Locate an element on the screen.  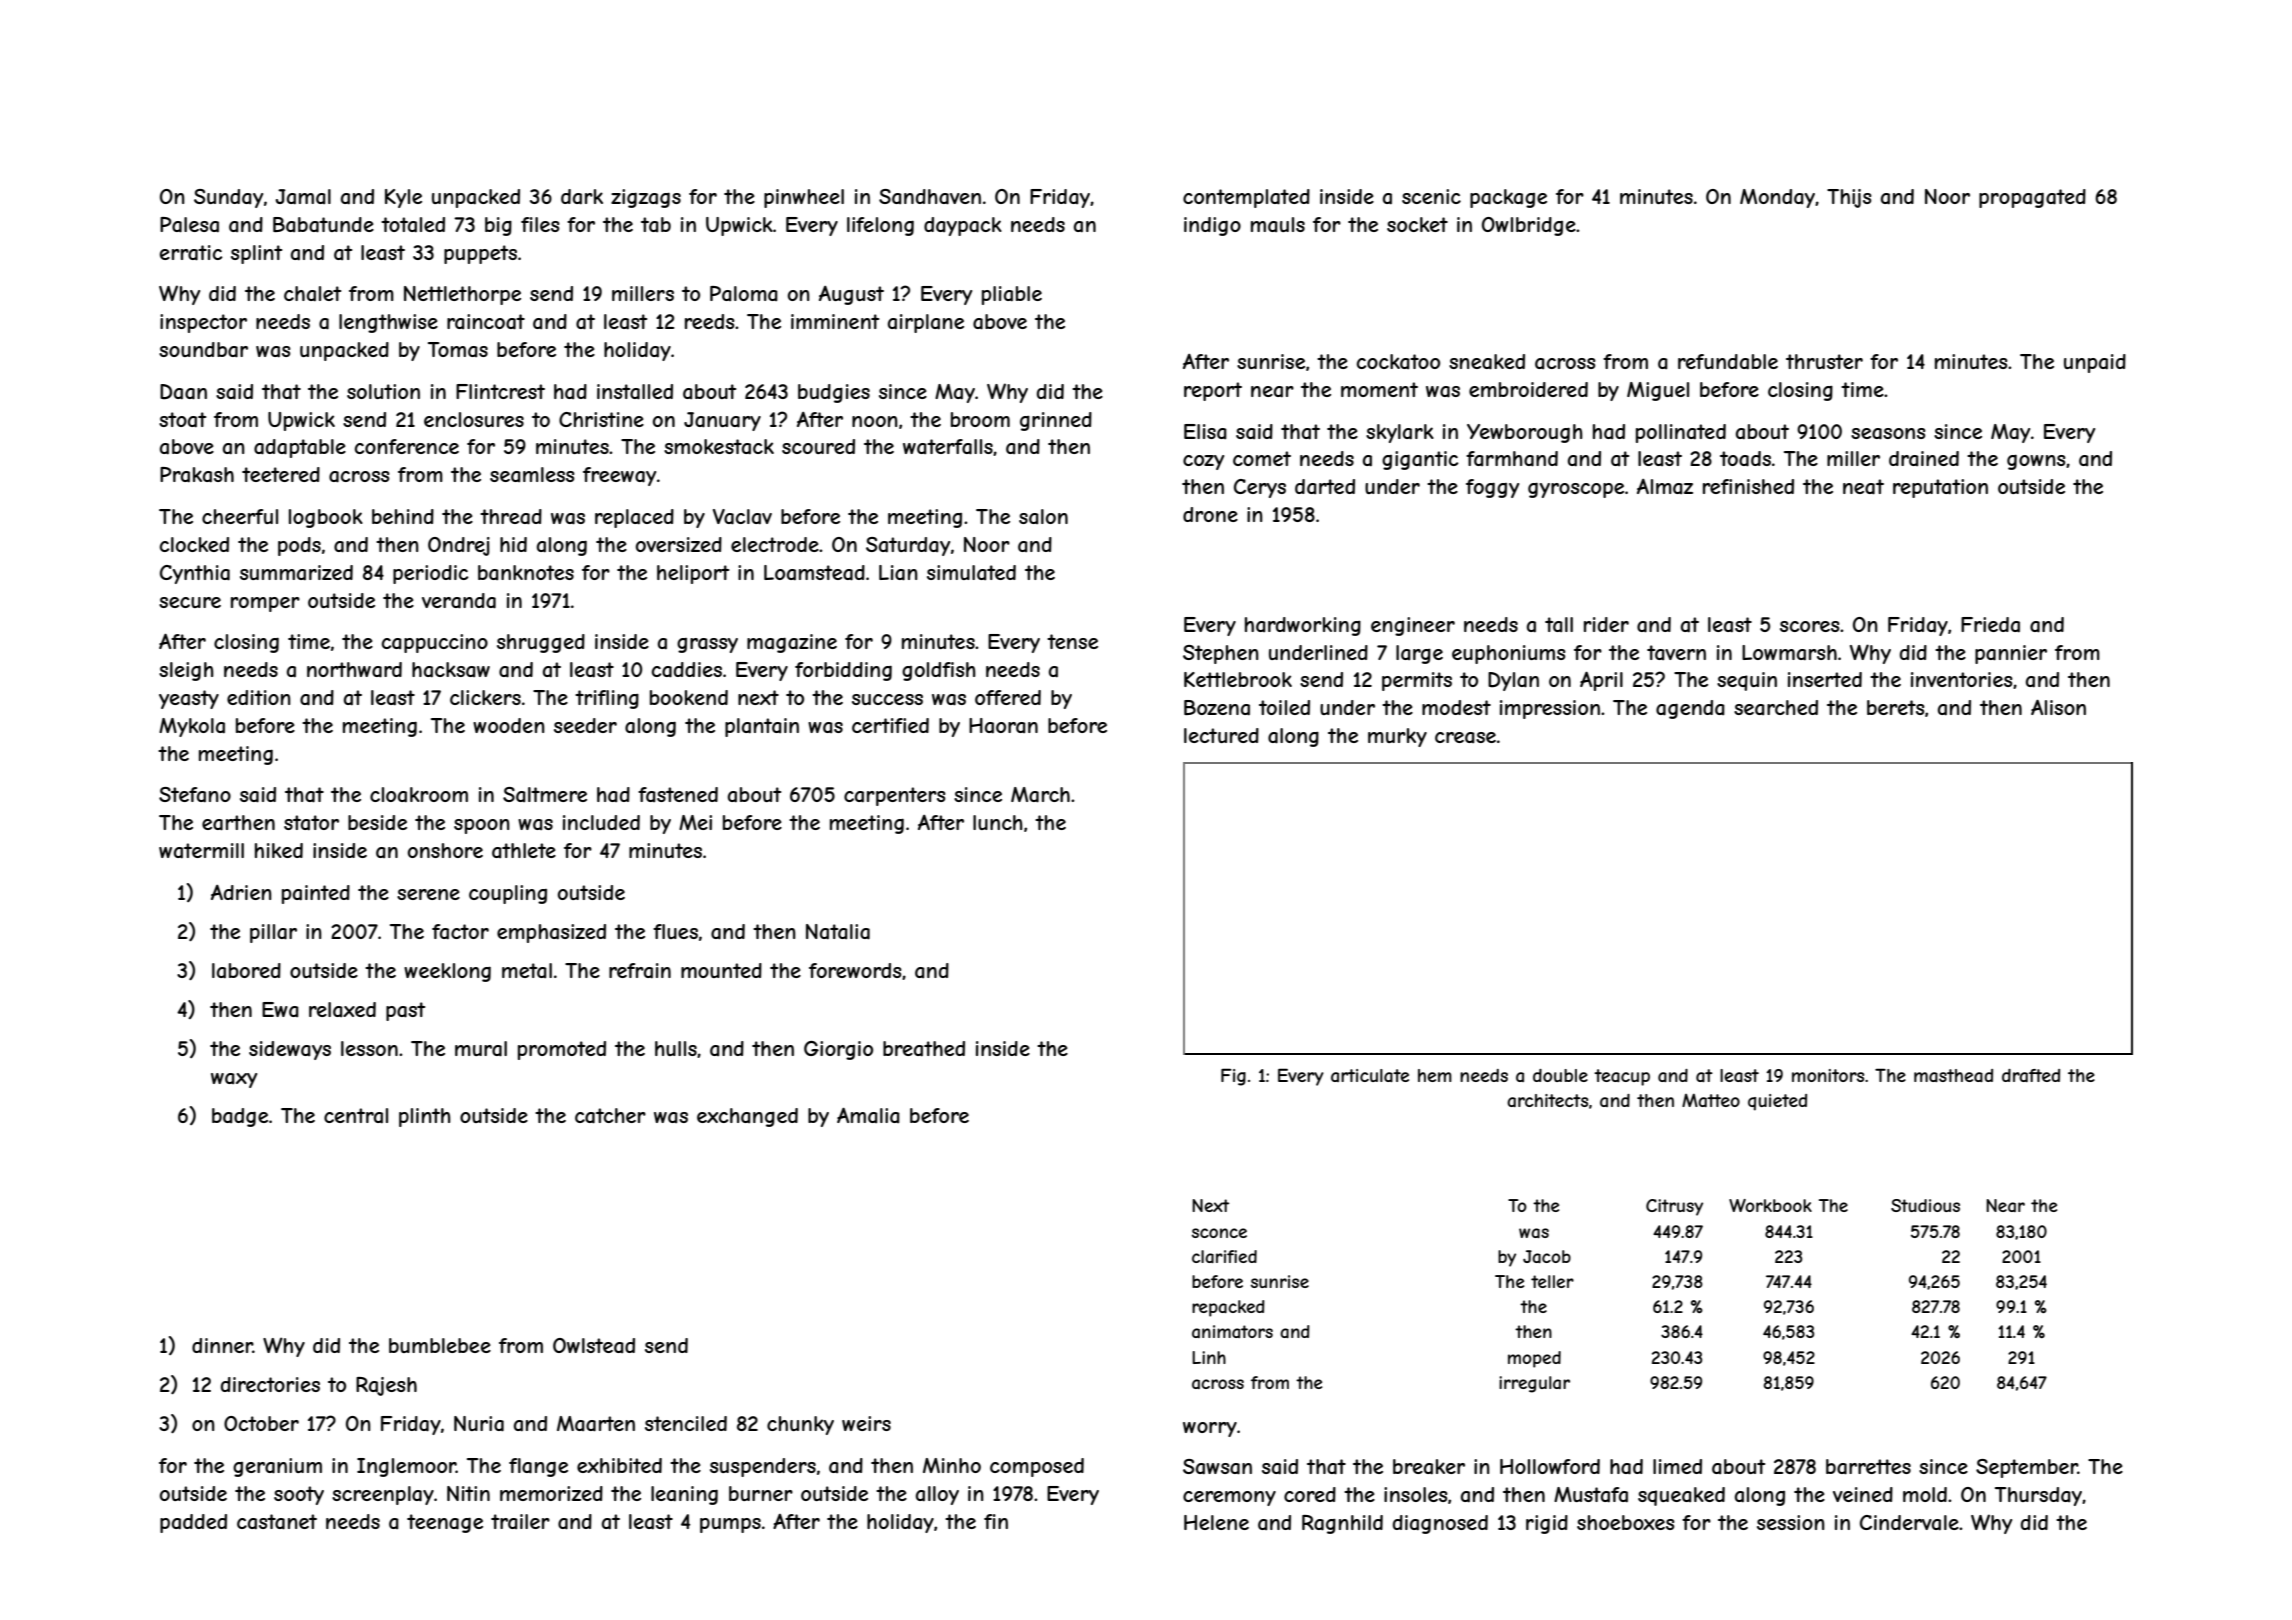
Owlstead is located at coordinates (594, 1345).
